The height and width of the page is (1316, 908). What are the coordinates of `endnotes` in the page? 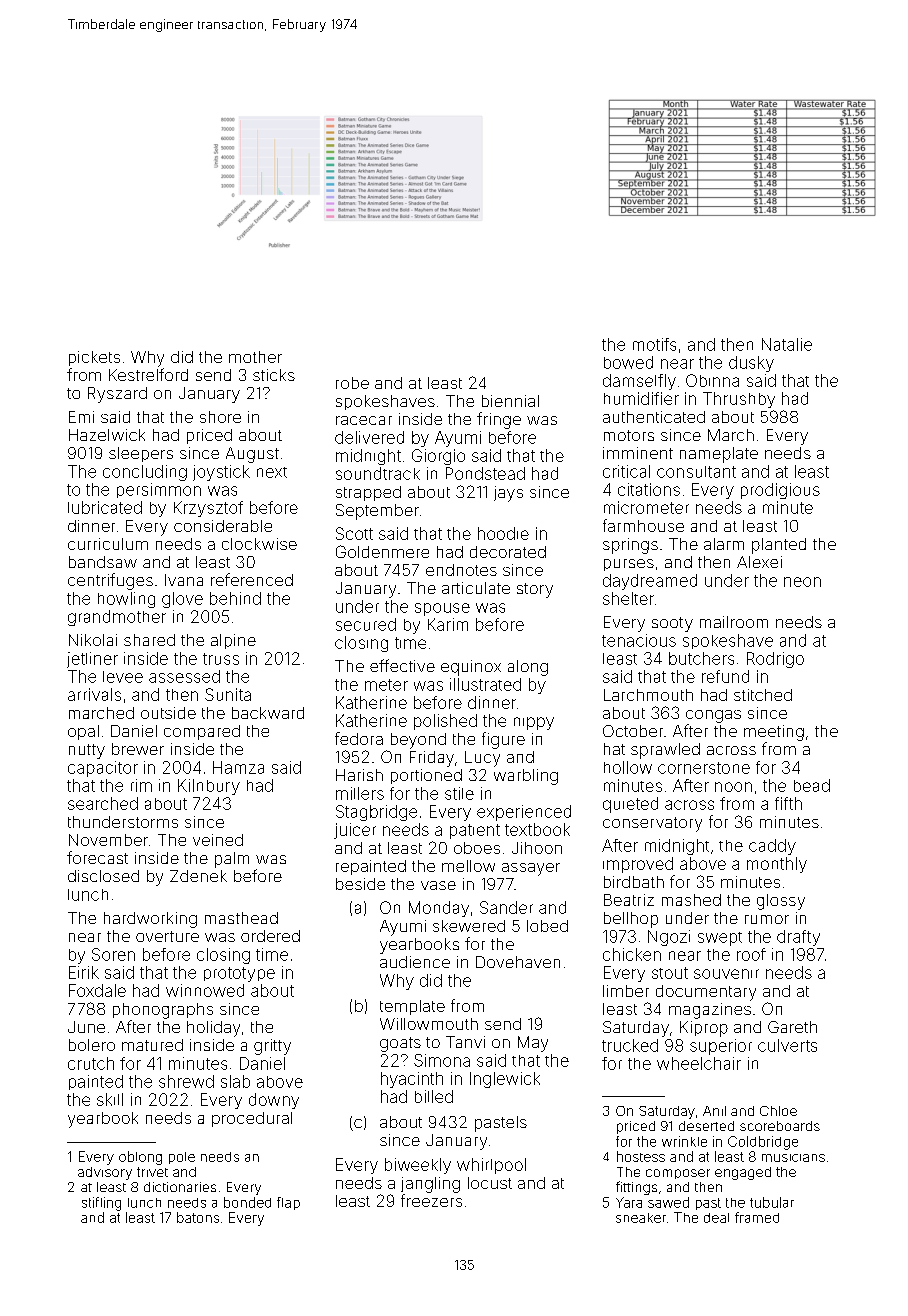 It's located at (461, 570).
